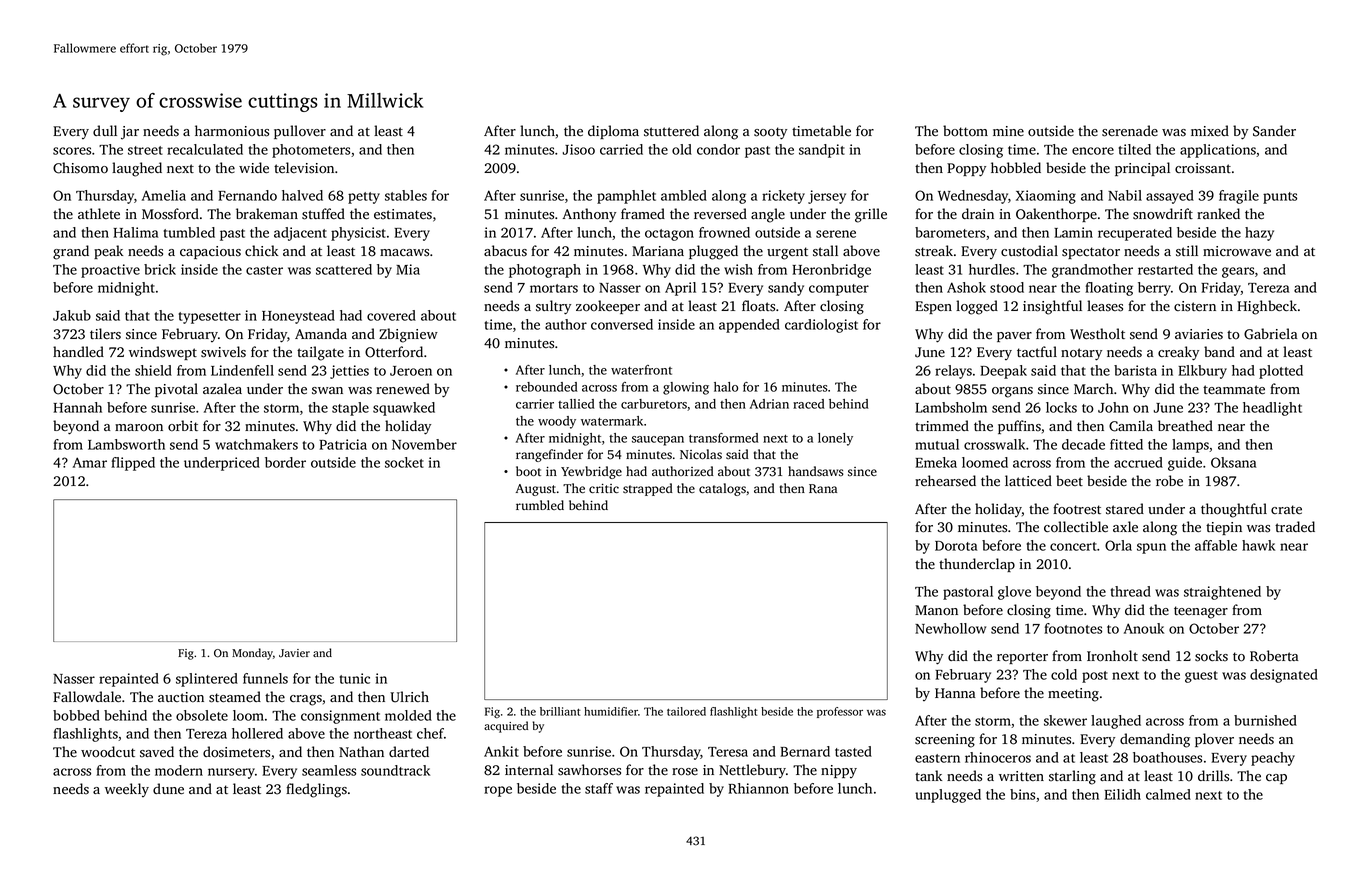 Image resolution: width=1372 pixels, height=887 pixels. Describe the element at coordinates (1295, 526) in the screenshot. I see `traded` at that location.
